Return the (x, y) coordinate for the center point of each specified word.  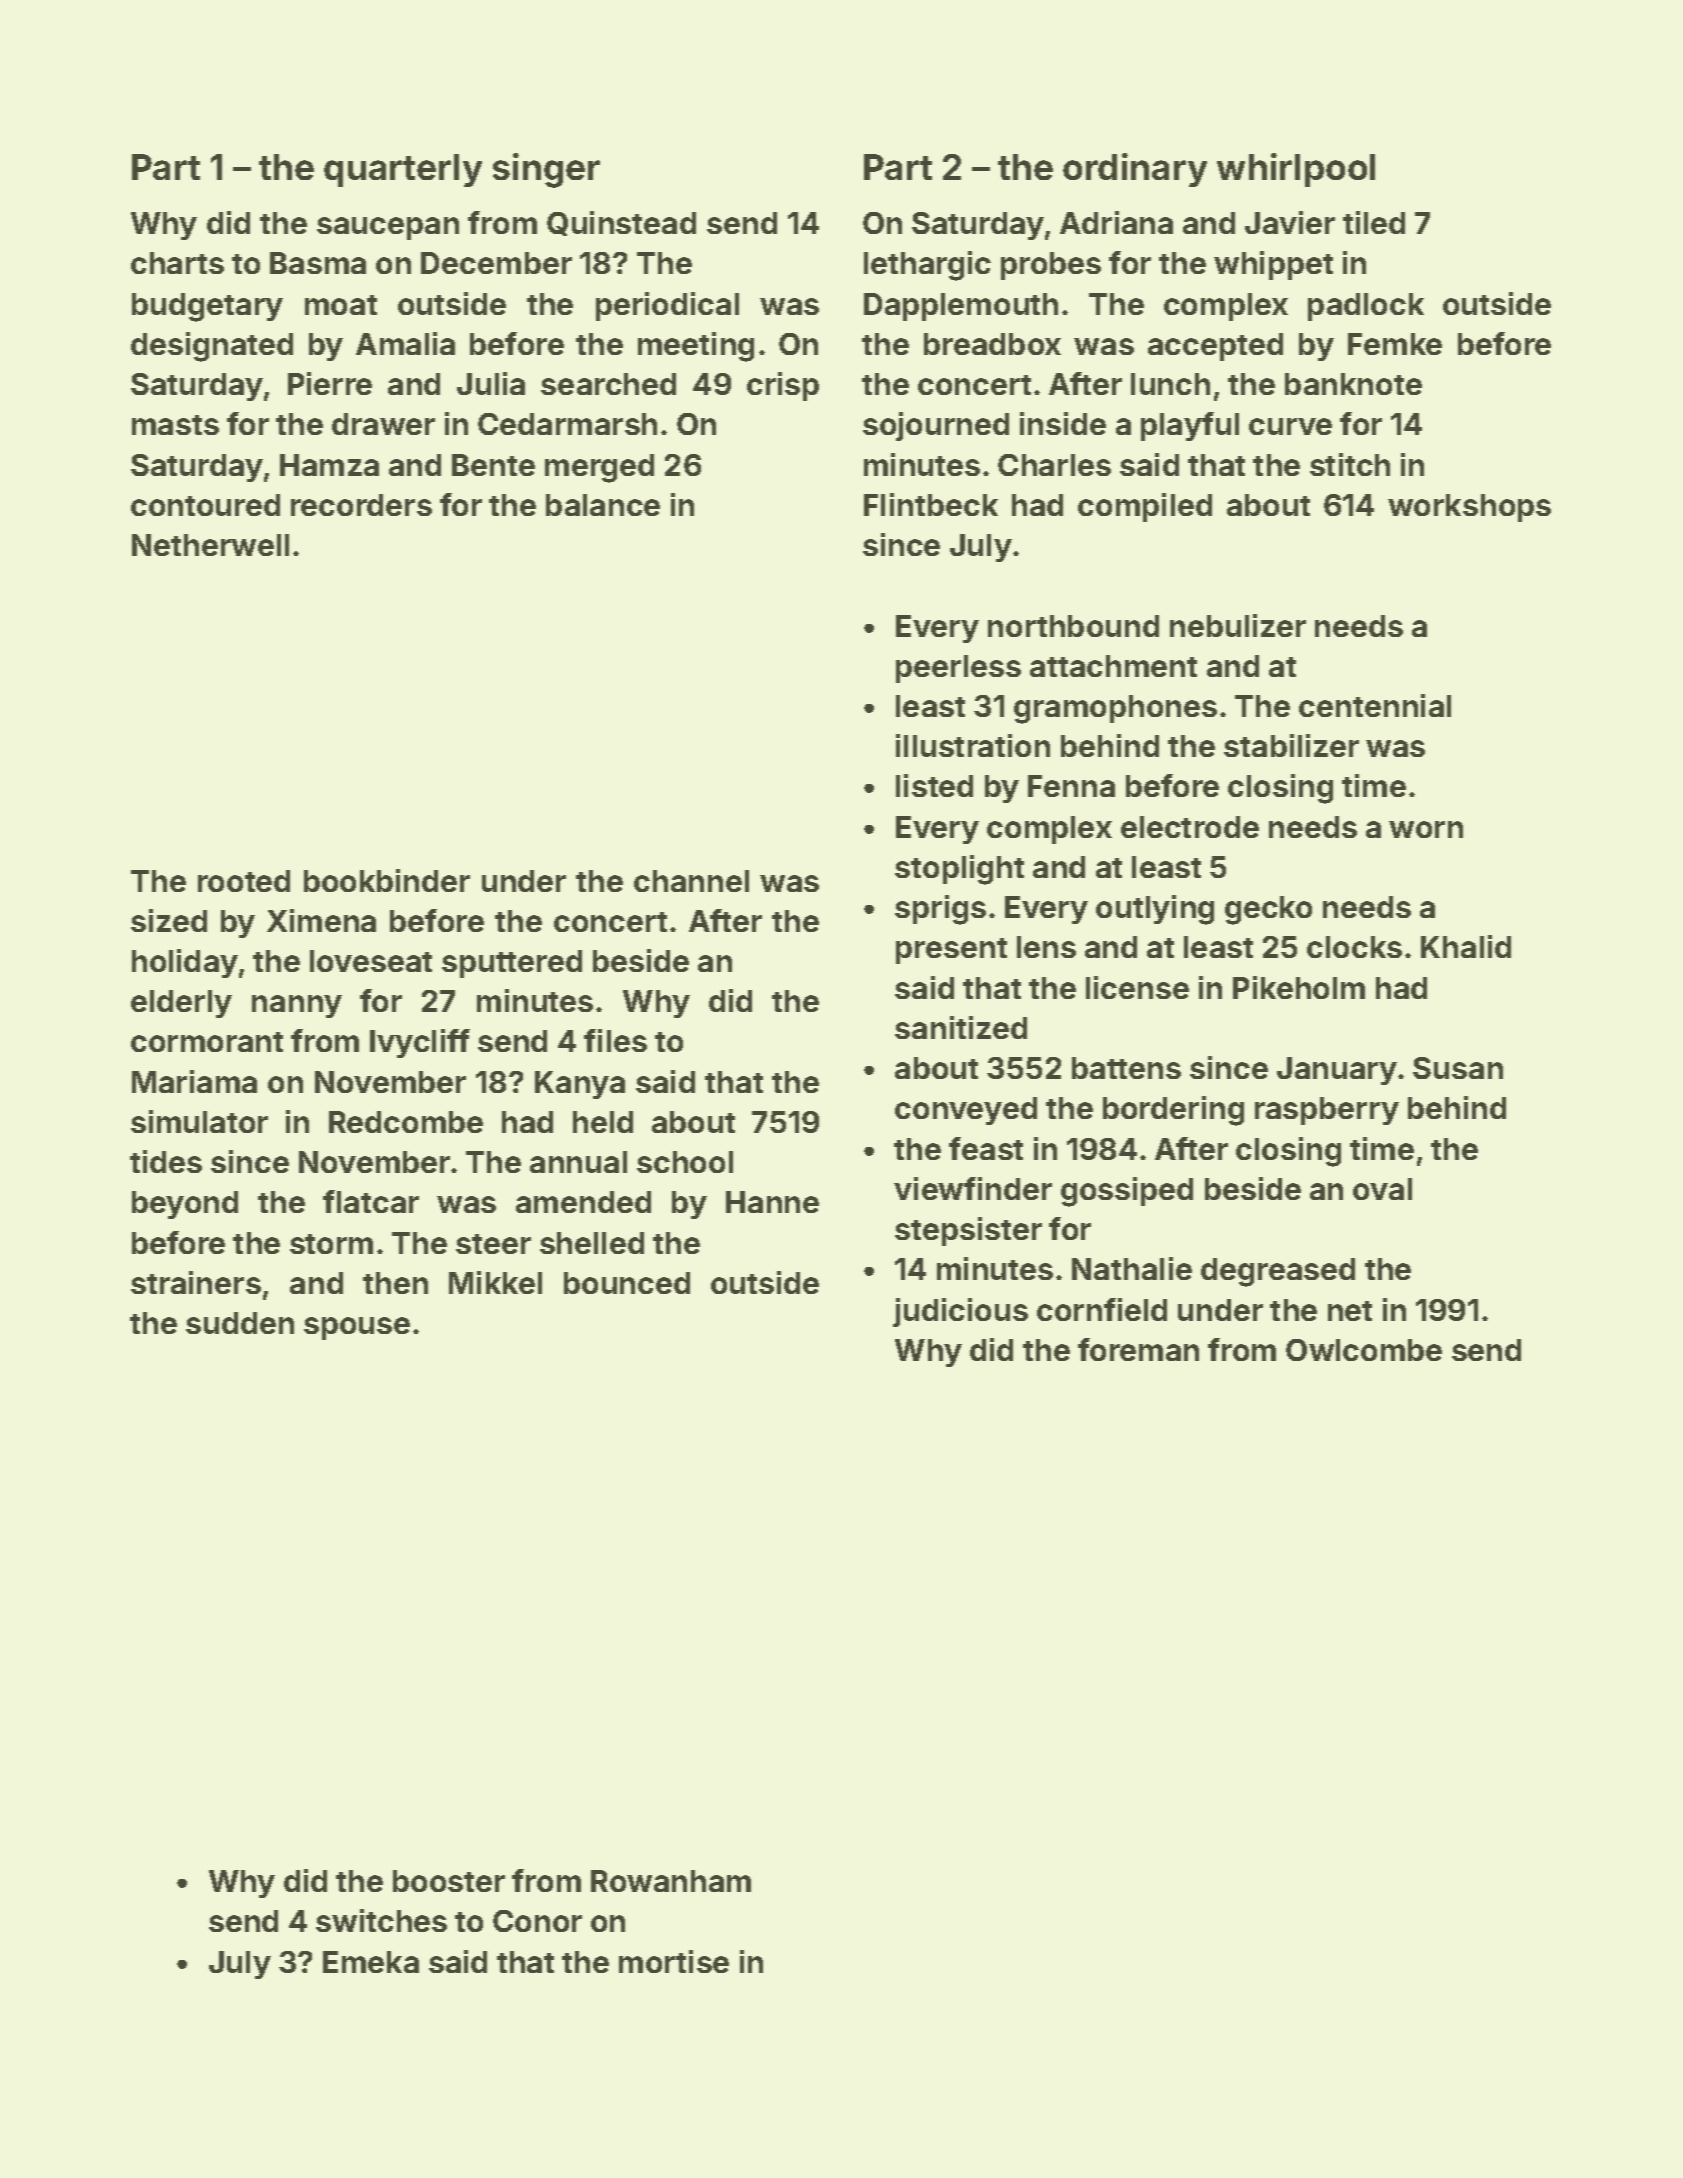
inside (1063, 423)
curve (1290, 426)
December (496, 263)
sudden (240, 1323)
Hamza (329, 465)
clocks (1354, 947)
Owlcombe (1364, 1350)
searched (608, 384)
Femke (1395, 344)
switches (381, 1920)
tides (166, 1161)
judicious (960, 1312)
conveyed (966, 1111)
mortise (674, 1961)
